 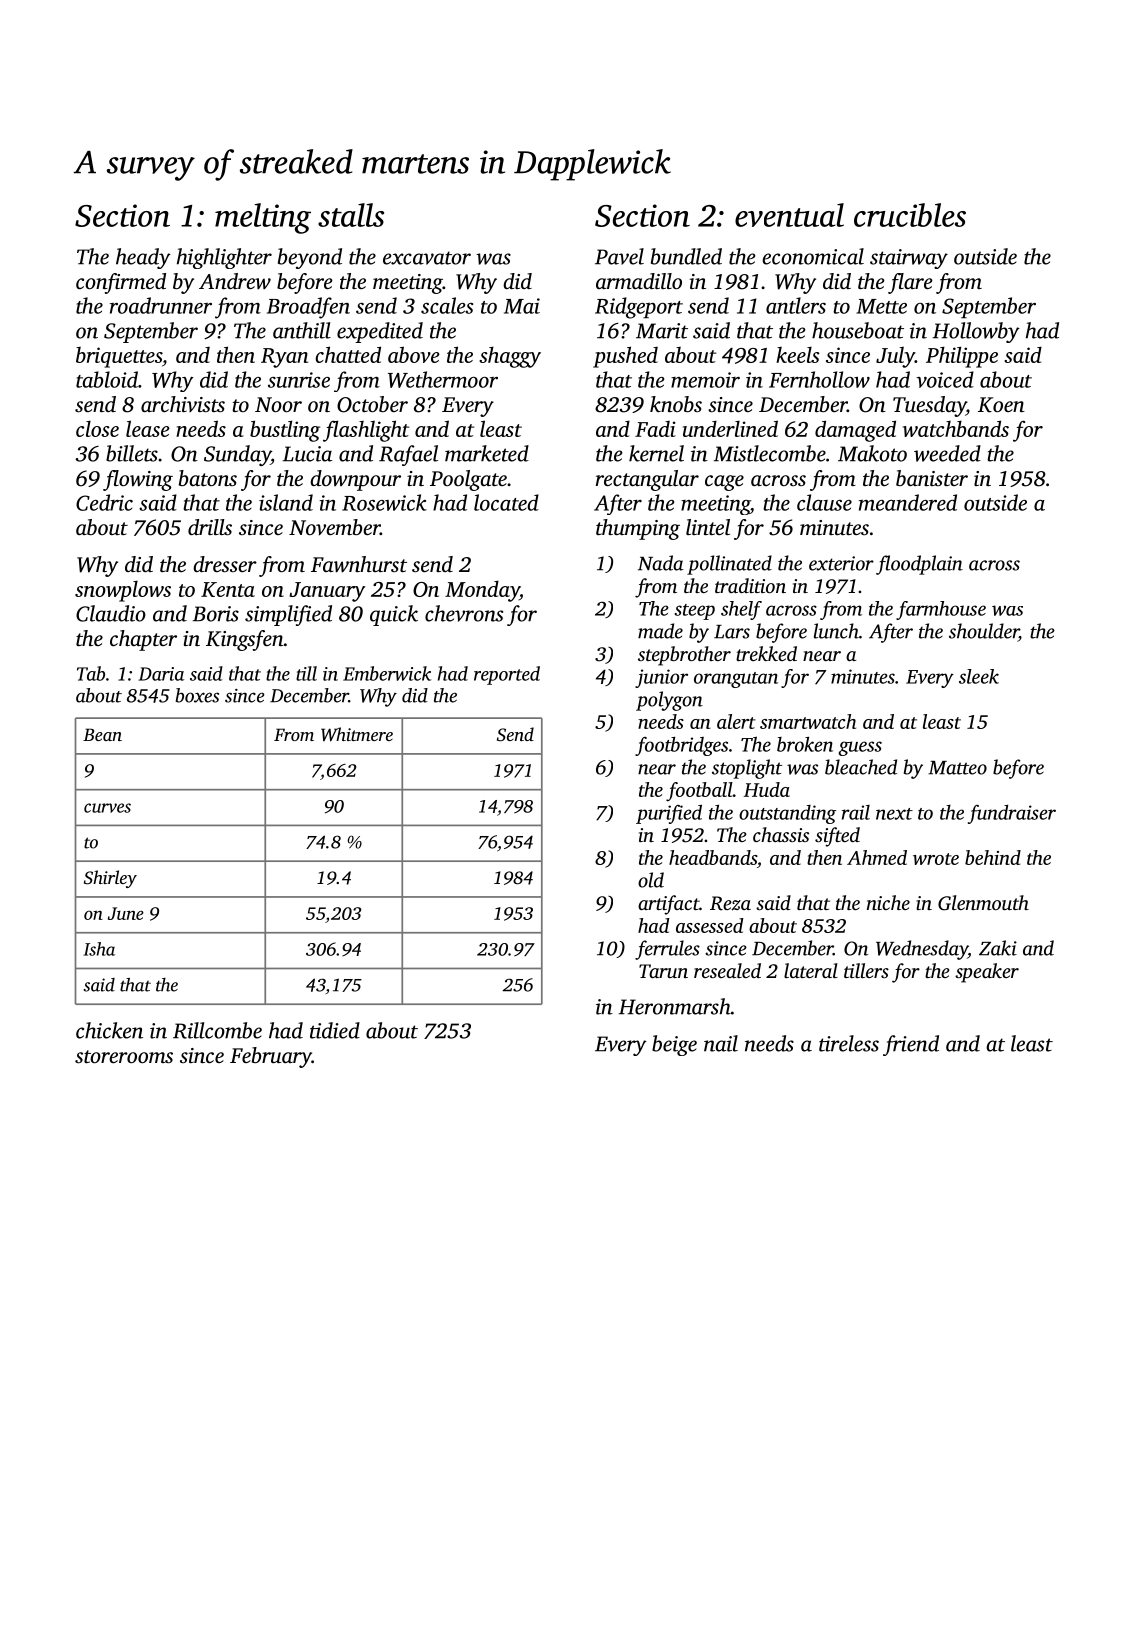 I want to click on storerooms, so click(x=124, y=1056).
